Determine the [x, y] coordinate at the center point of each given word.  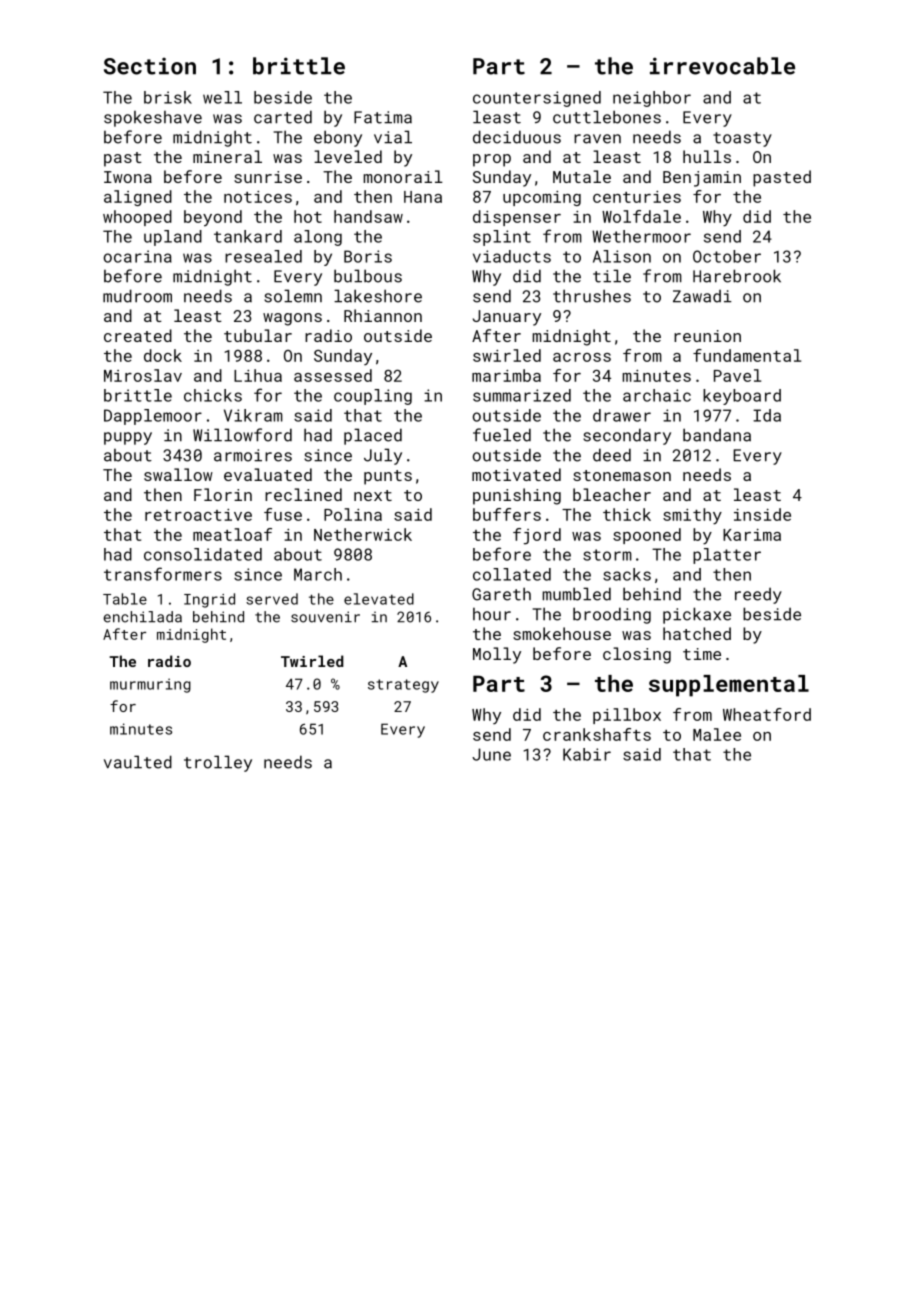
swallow [178, 474]
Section [150, 66]
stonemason [622, 475]
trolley [218, 763]
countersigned [537, 99]
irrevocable [722, 66]
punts [388, 477]
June [491, 754]
